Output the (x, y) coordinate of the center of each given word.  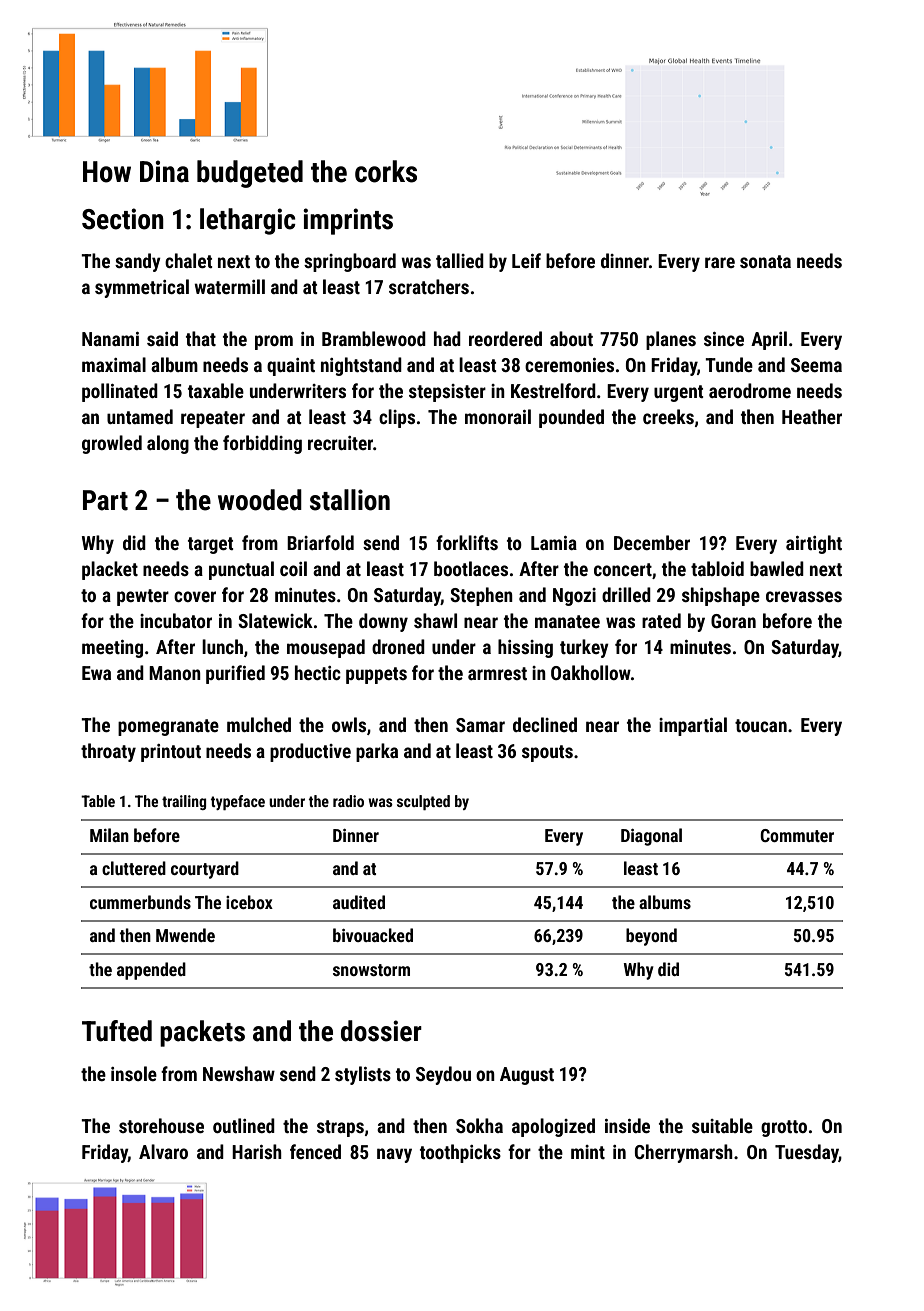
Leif (526, 260)
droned (398, 646)
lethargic (248, 221)
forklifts (467, 542)
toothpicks (460, 1153)
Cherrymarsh (684, 1153)
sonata (765, 261)
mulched (259, 724)
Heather (812, 416)
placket (110, 570)
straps (340, 1128)
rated (661, 620)
